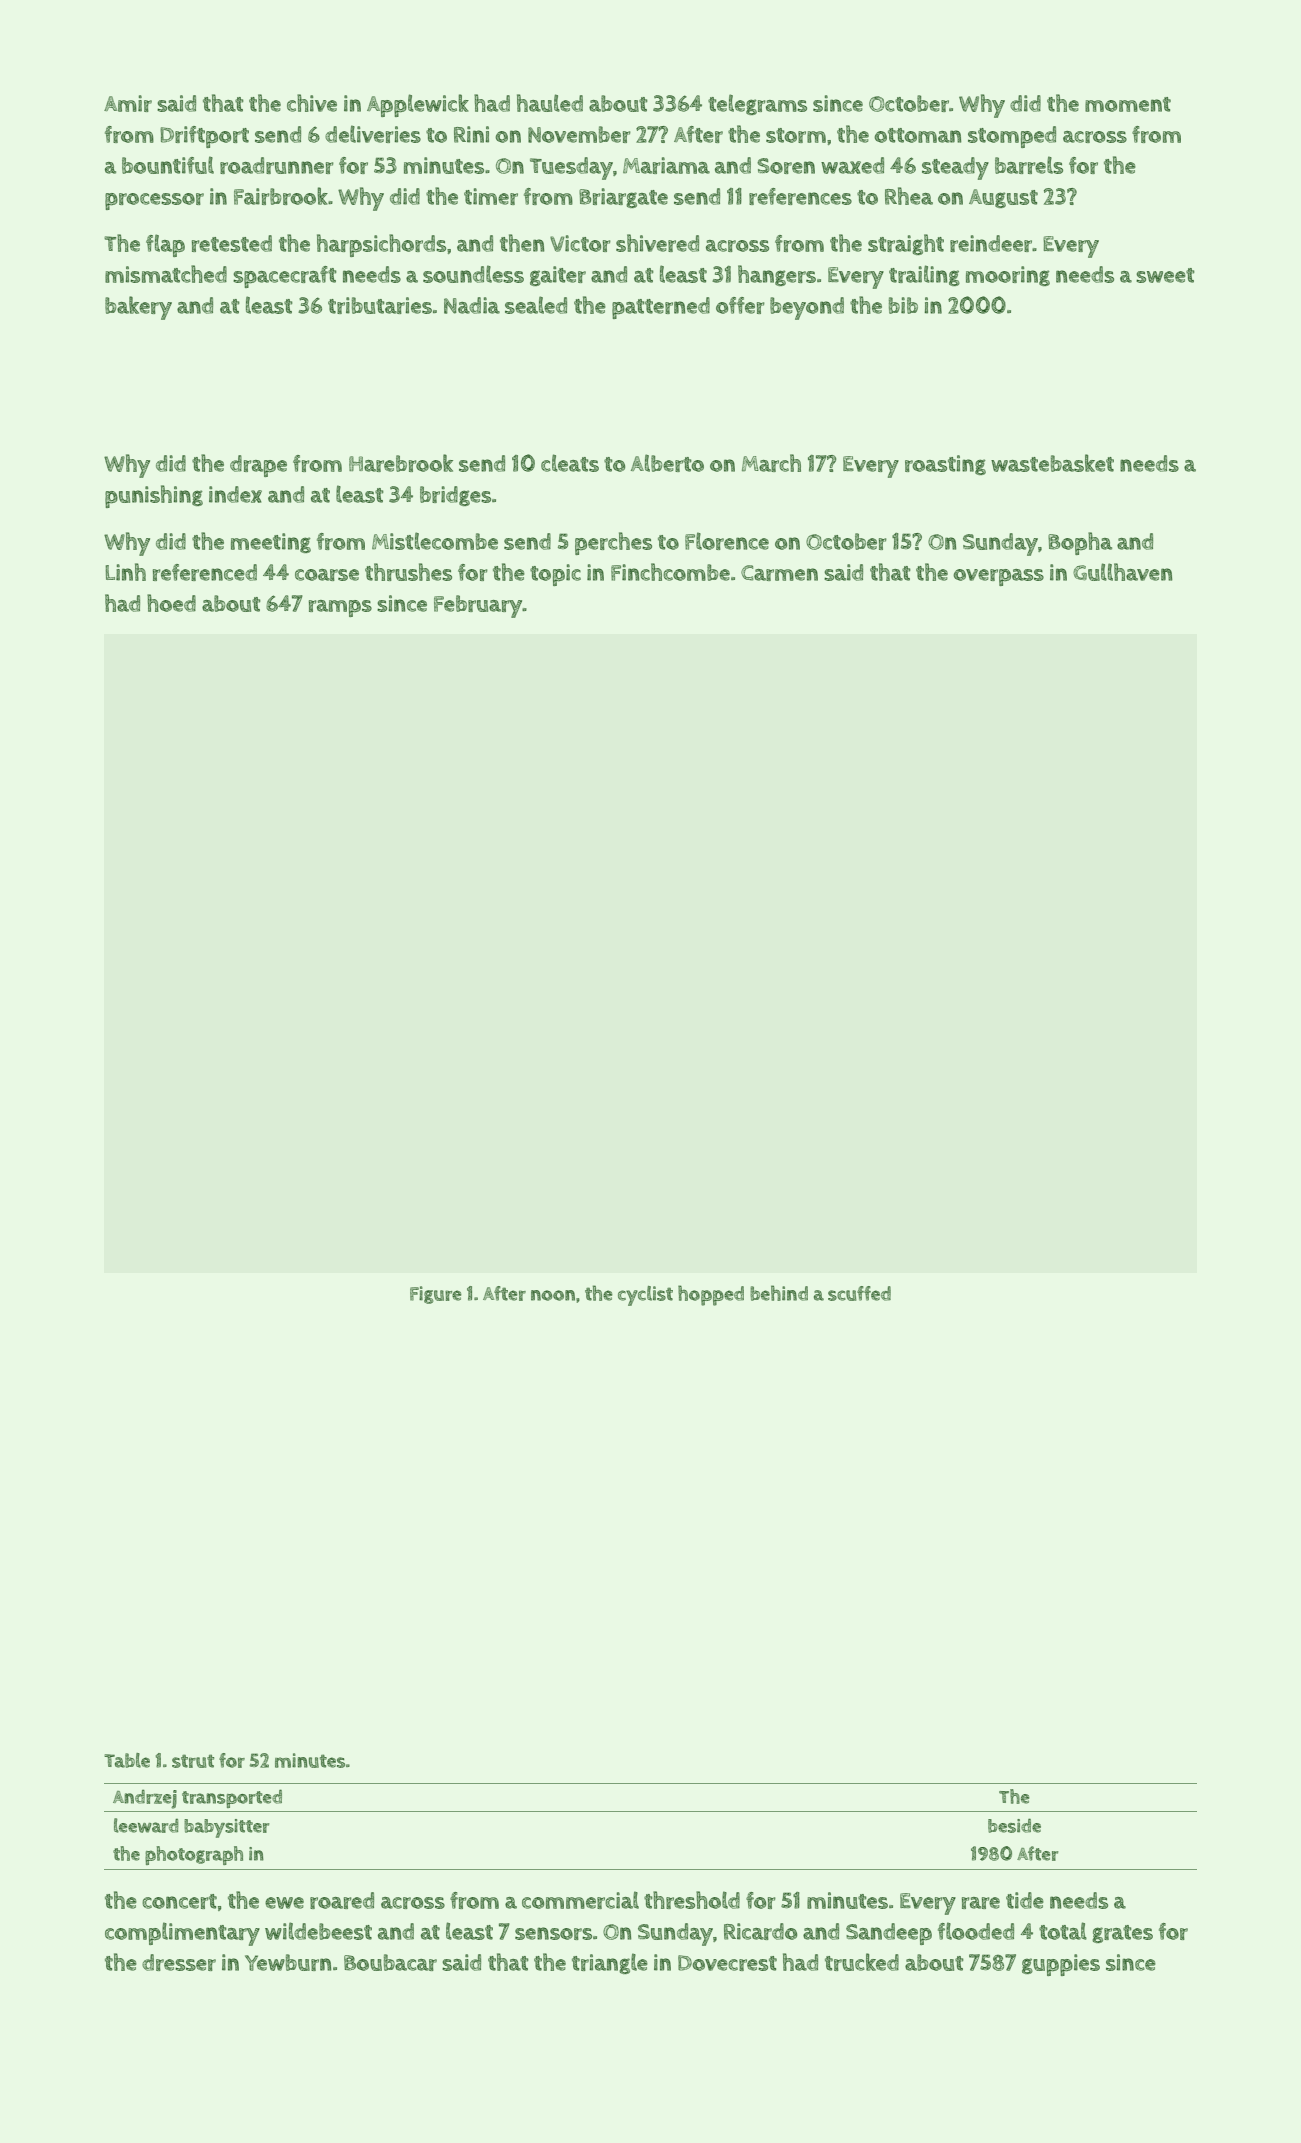  What do you see at coordinates (553, 1295) in the image?
I see `noon` at bounding box center [553, 1295].
